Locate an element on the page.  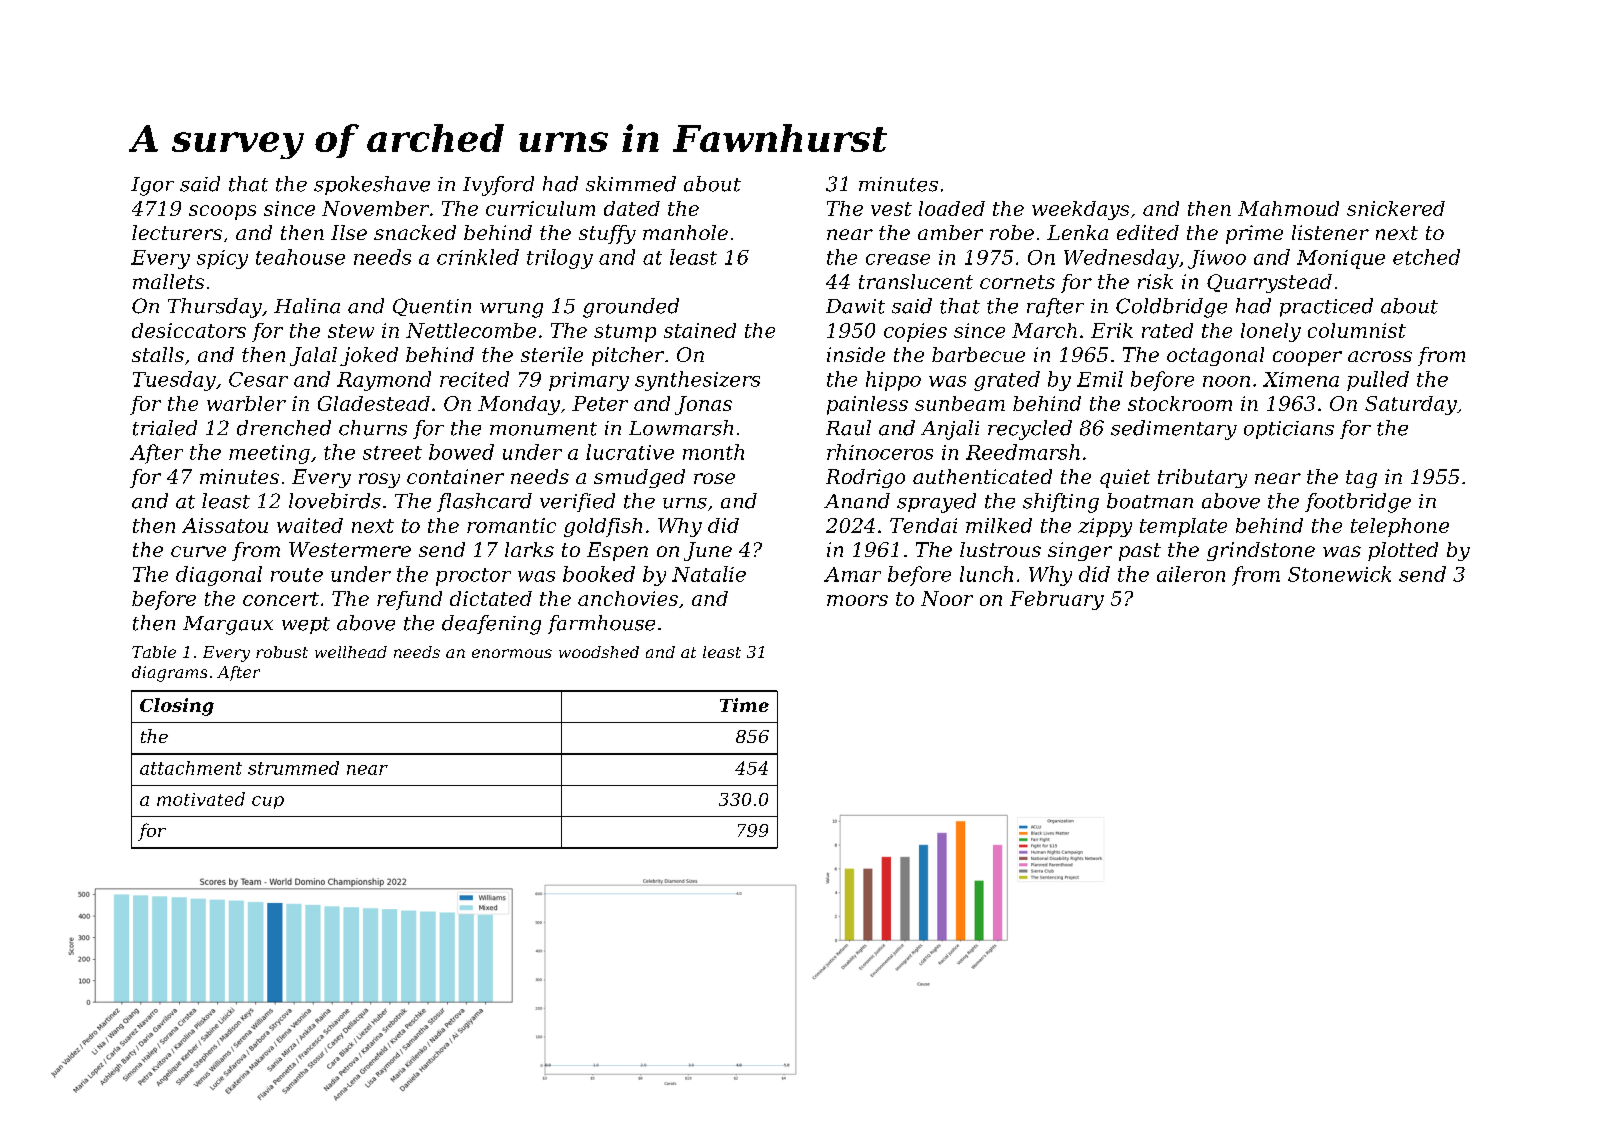
telephone is located at coordinates (1400, 527).
